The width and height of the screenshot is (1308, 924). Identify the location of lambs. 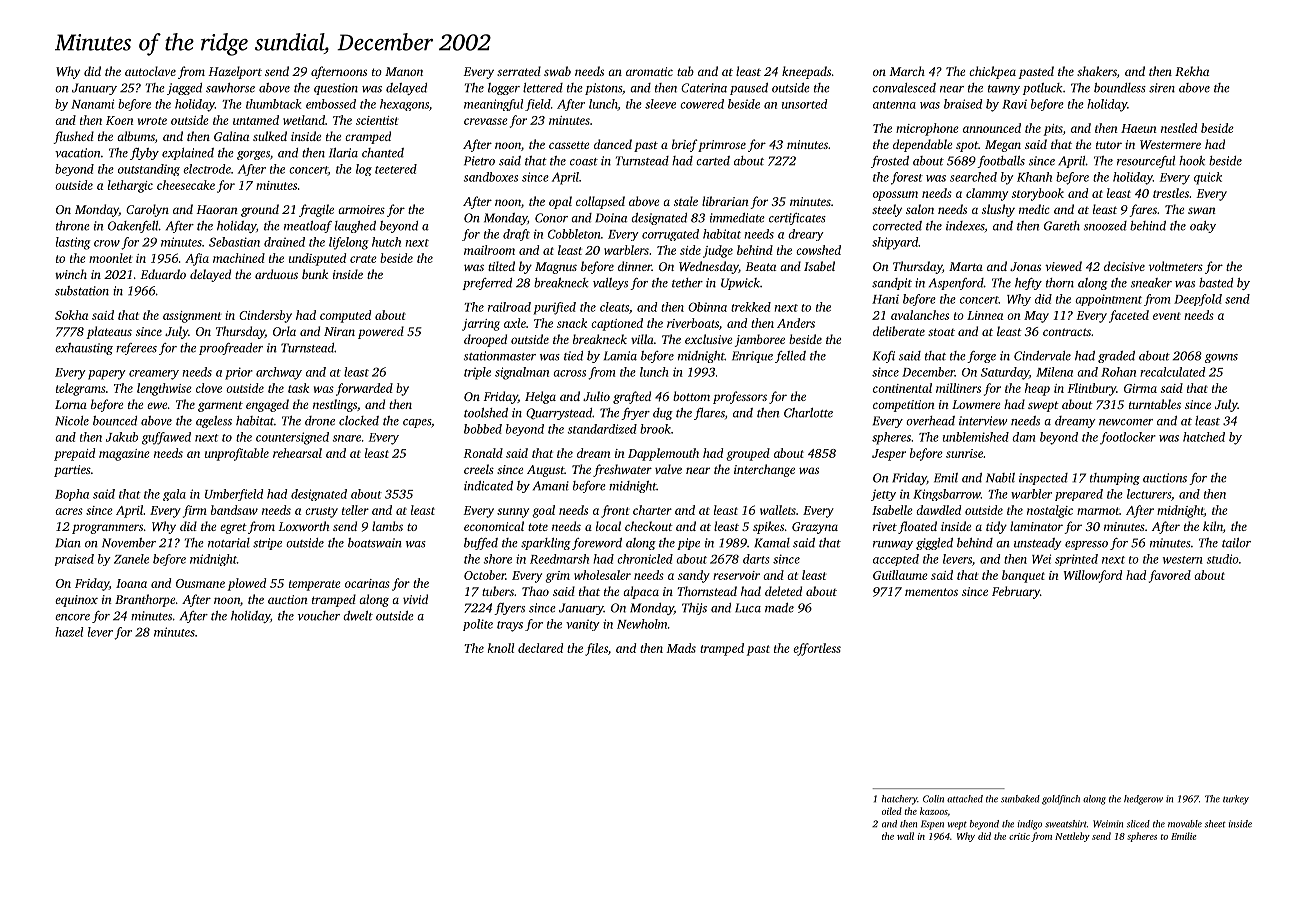
(387, 526).
